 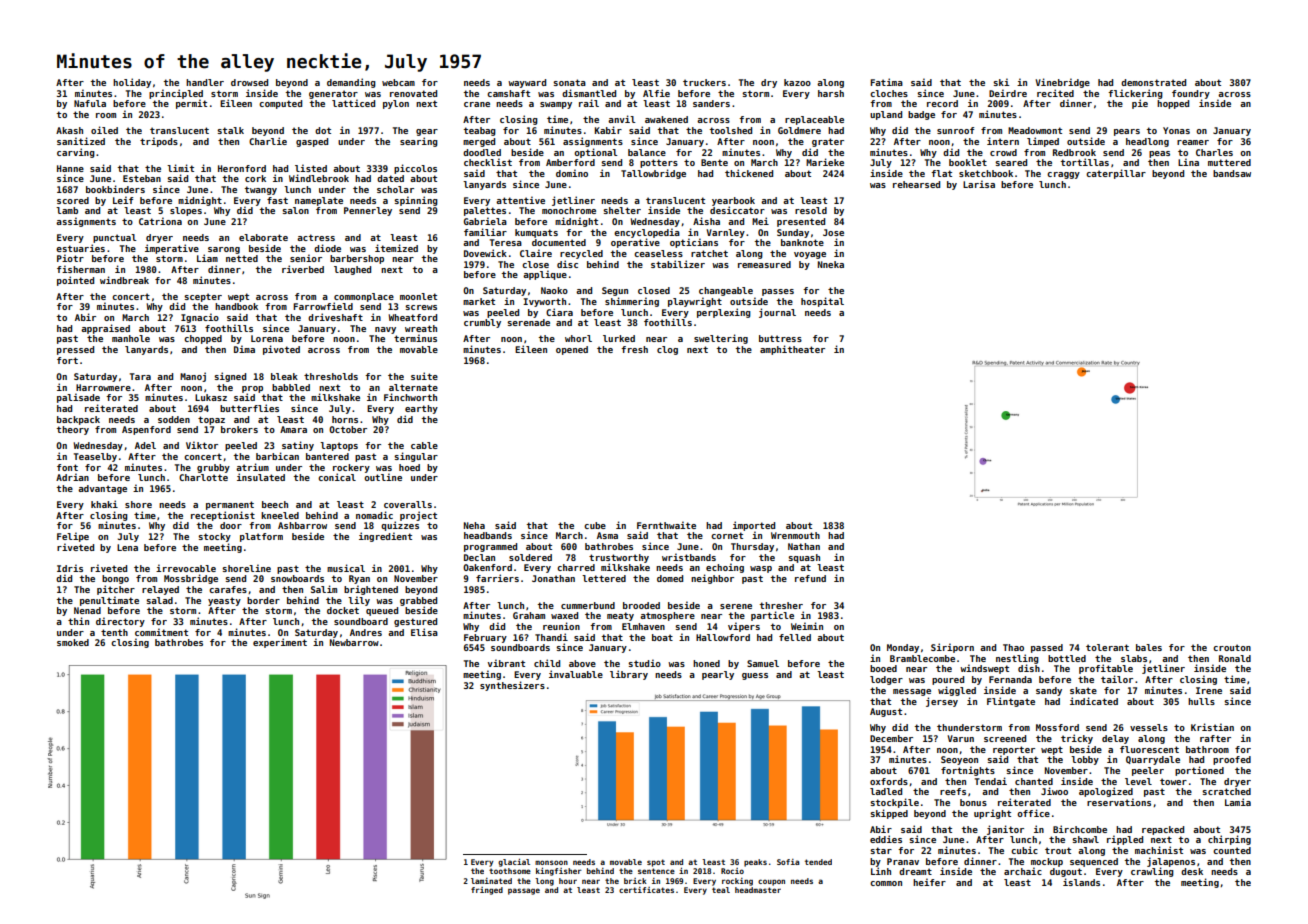 I want to click on Wrenmouth, so click(x=795, y=535).
